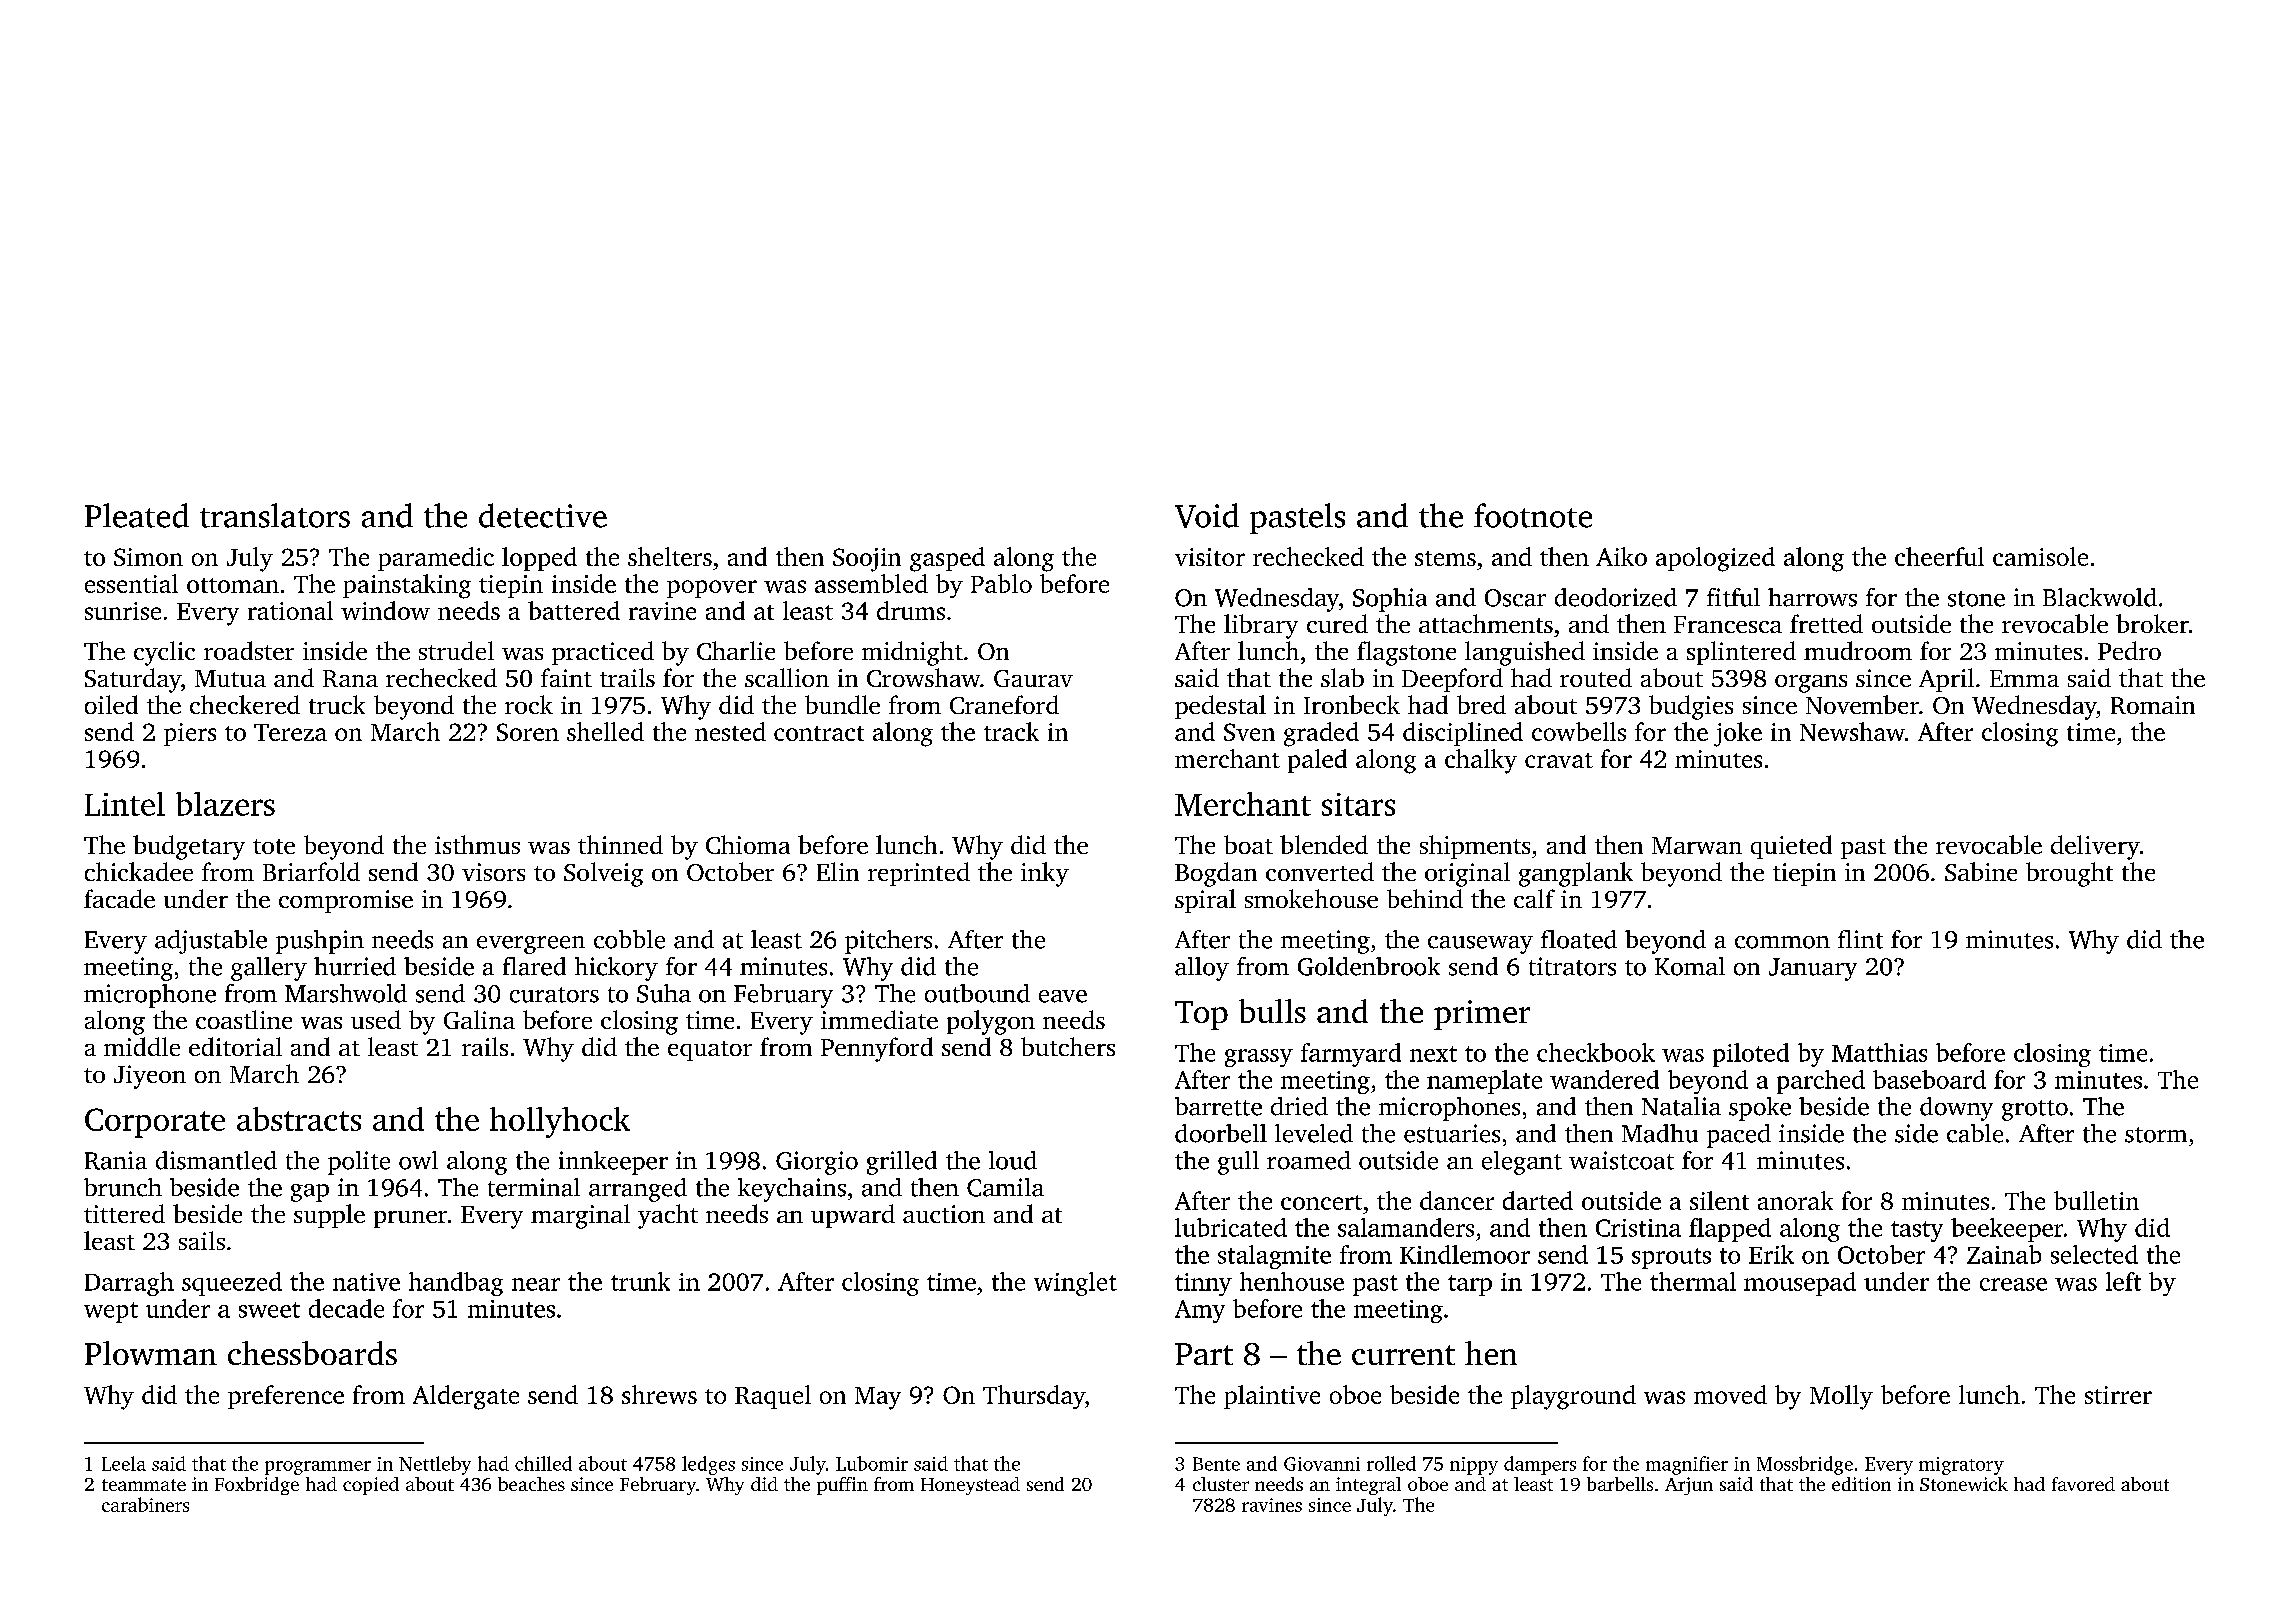 This screenshot has height=1620, width=2292. Describe the element at coordinates (531, 1484) in the screenshot. I see `beaches` at that location.
